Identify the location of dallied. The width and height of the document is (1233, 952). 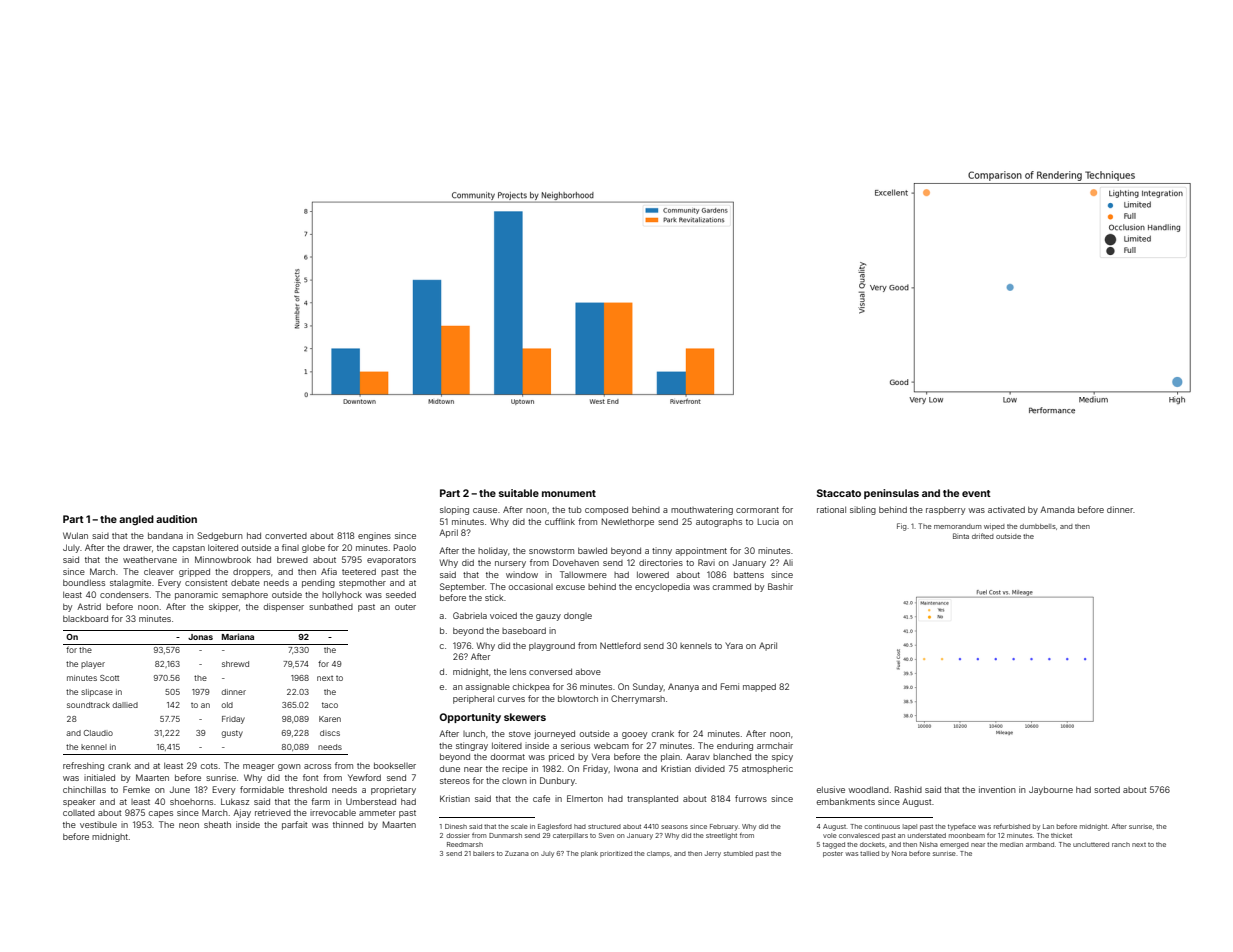
(125, 705).
